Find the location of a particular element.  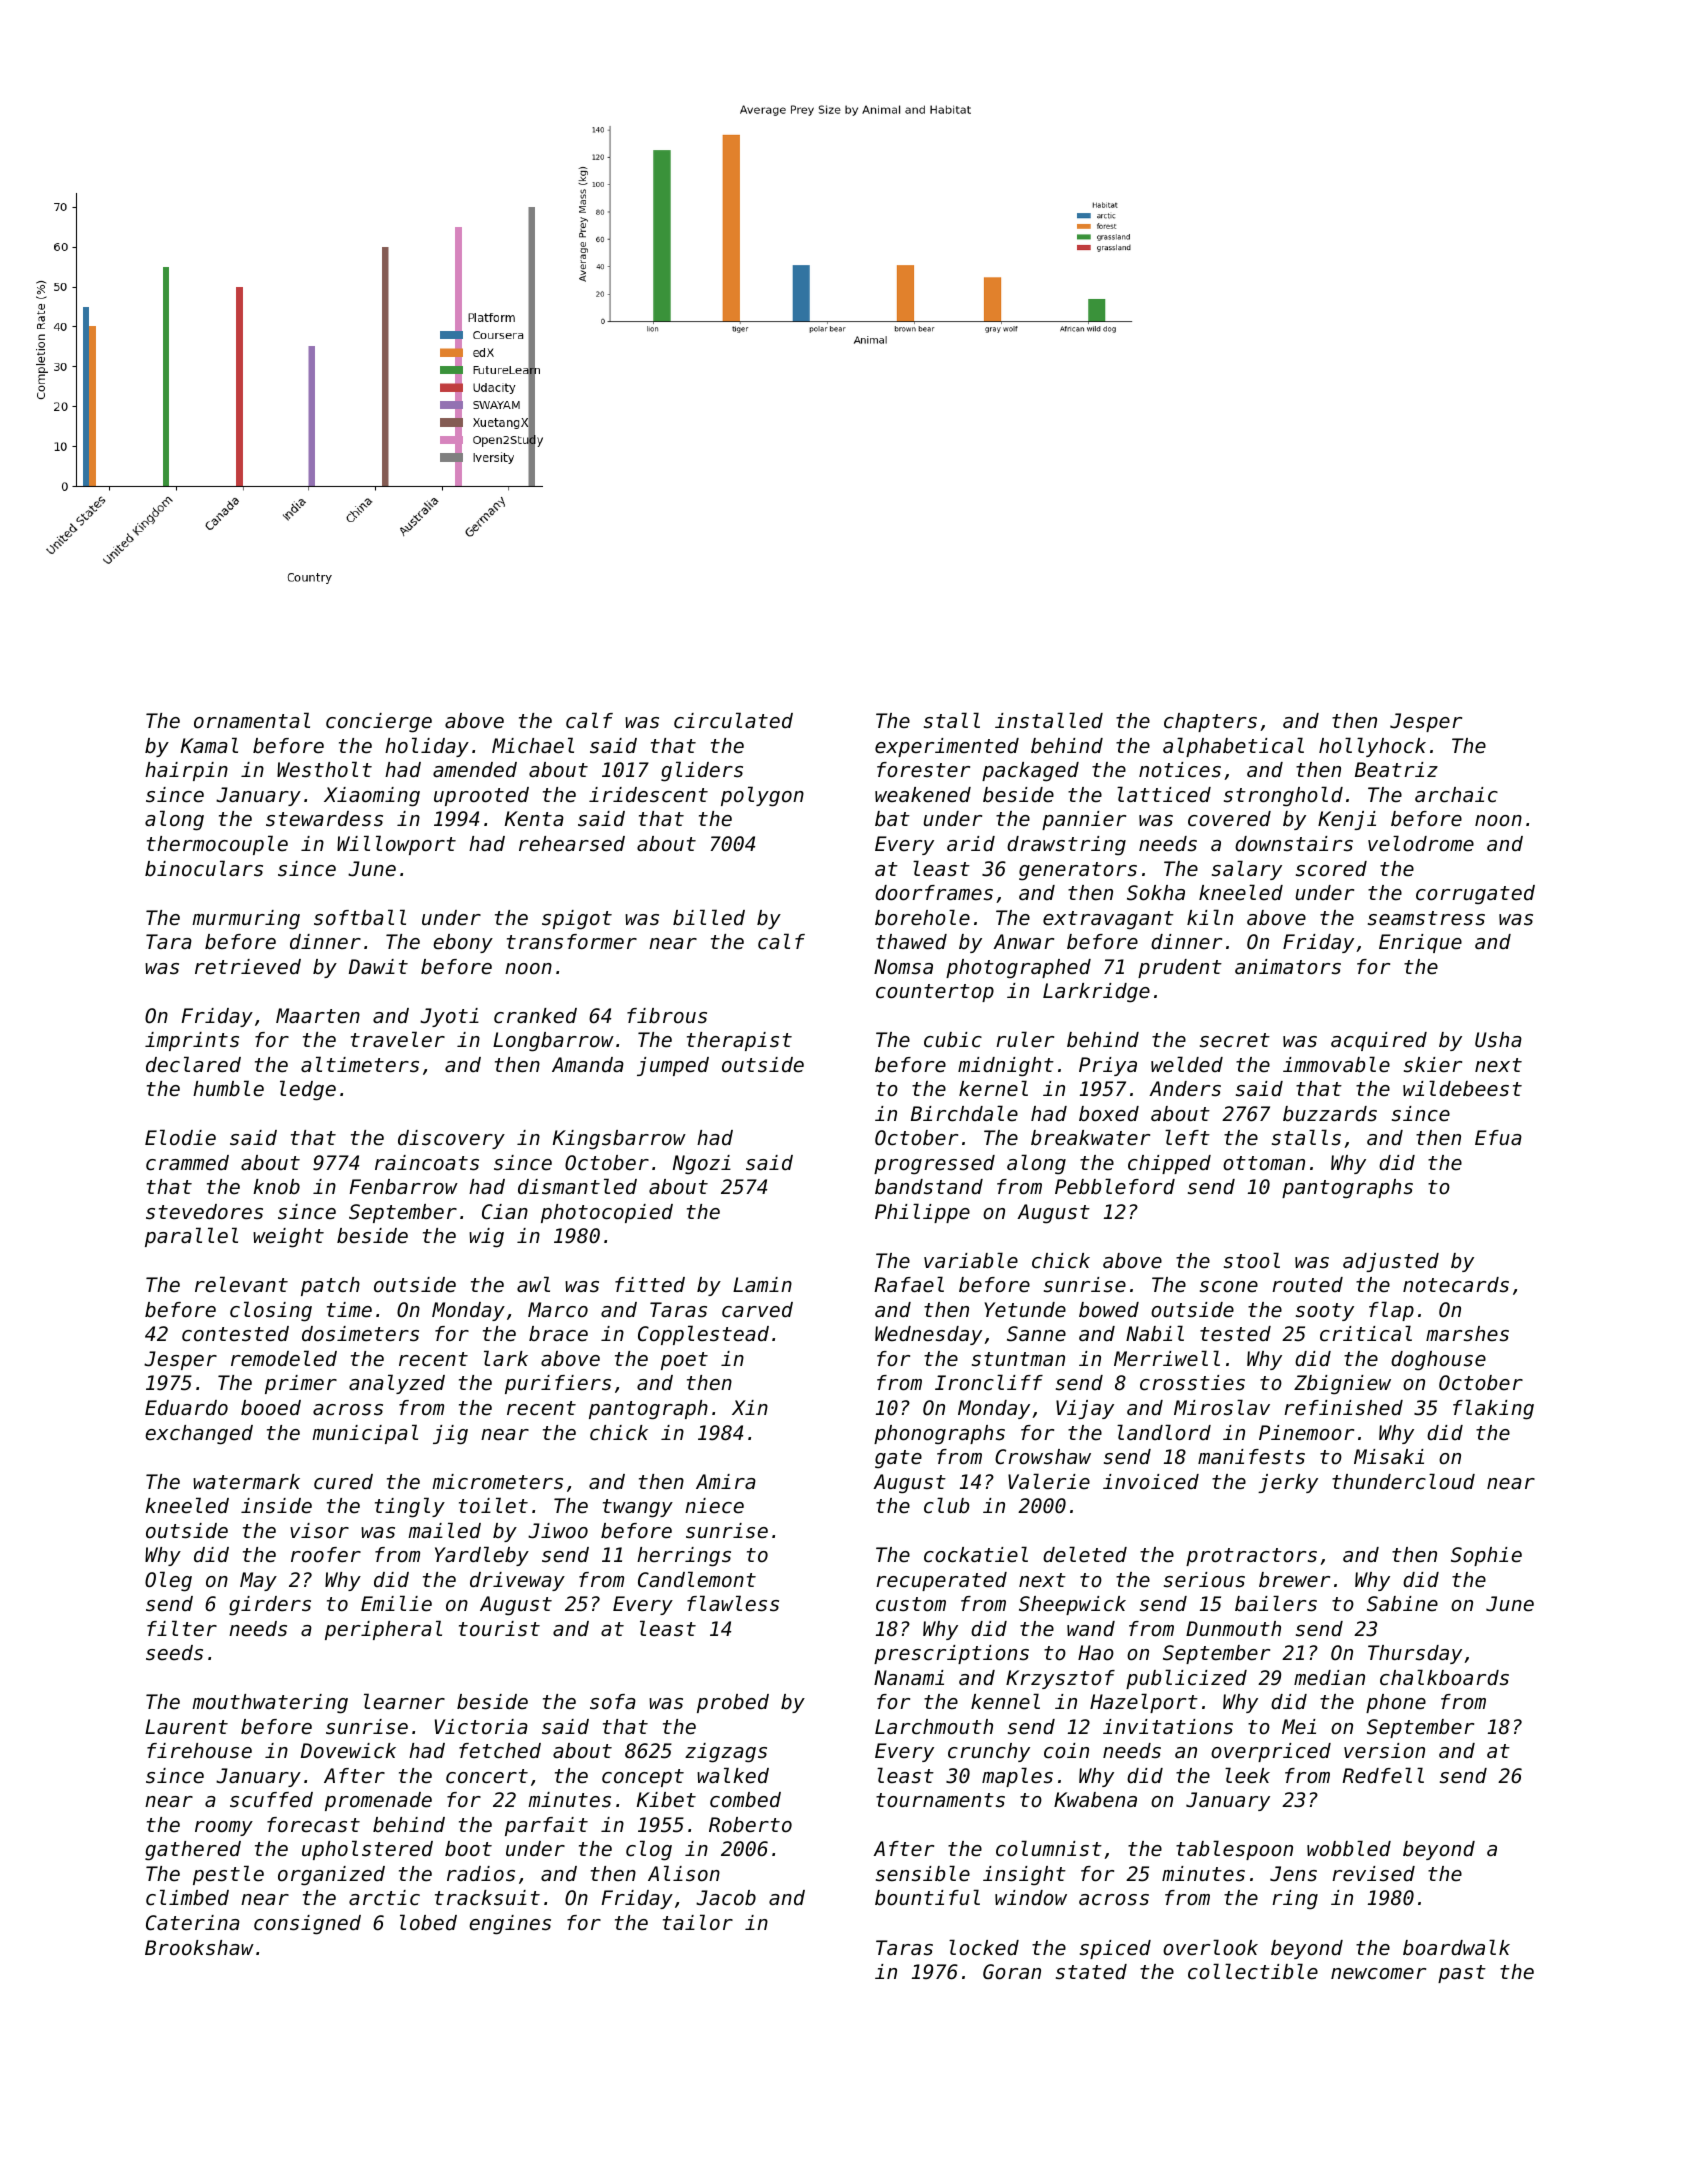

Fenbarrow is located at coordinates (404, 1187).
